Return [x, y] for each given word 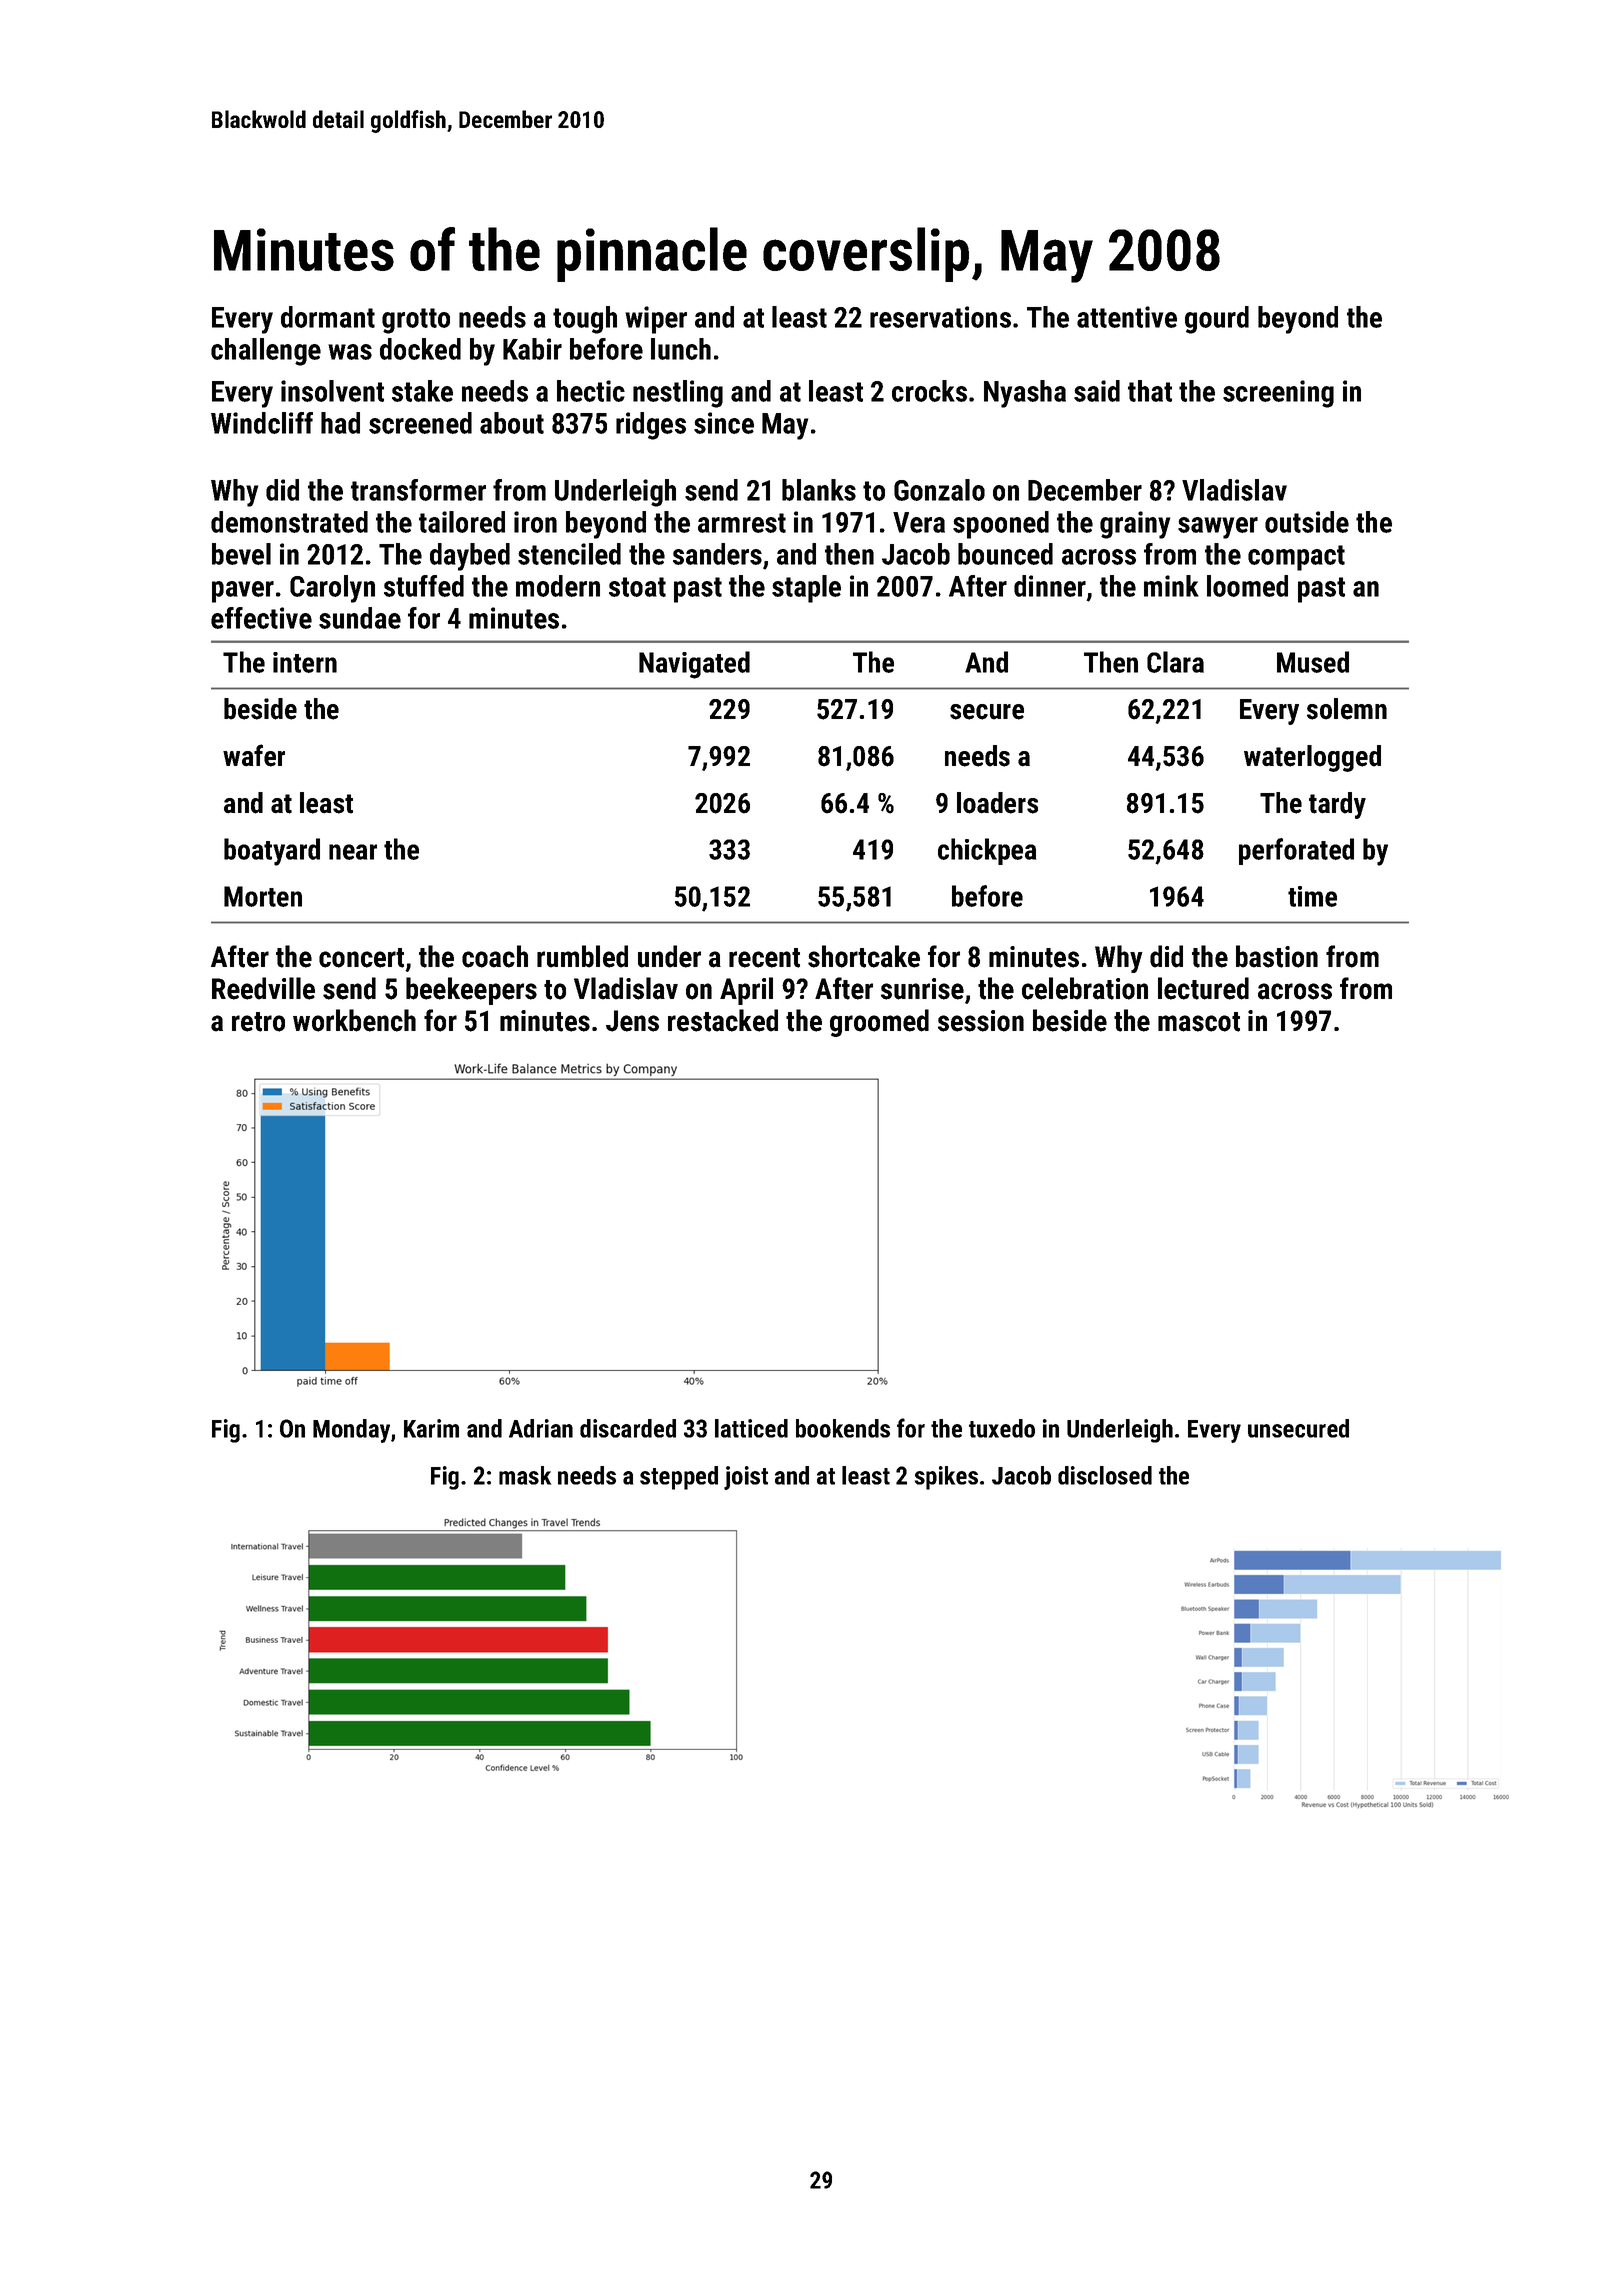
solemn [1347, 709]
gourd [1217, 320]
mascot [1199, 1022]
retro [258, 1022]
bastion [1277, 956]
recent [764, 958]
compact [1296, 558]
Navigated [694, 665]
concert [361, 958]
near [353, 852]
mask [525, 1475]
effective [261, 618]
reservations [940, 317]
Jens [632, 1021]
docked [420, 349]
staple [806, 589]
